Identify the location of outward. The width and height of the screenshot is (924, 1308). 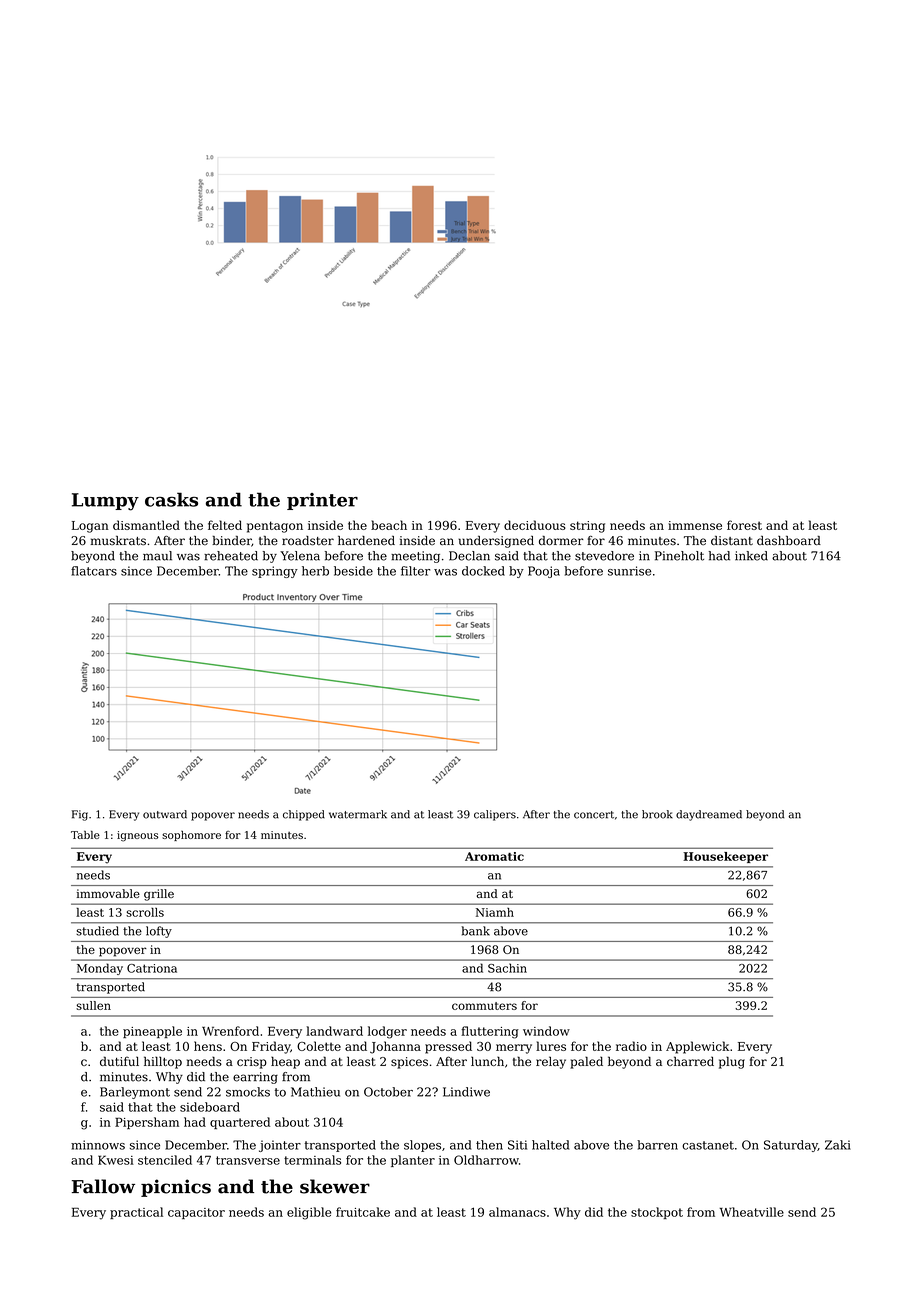
(165, 814).
